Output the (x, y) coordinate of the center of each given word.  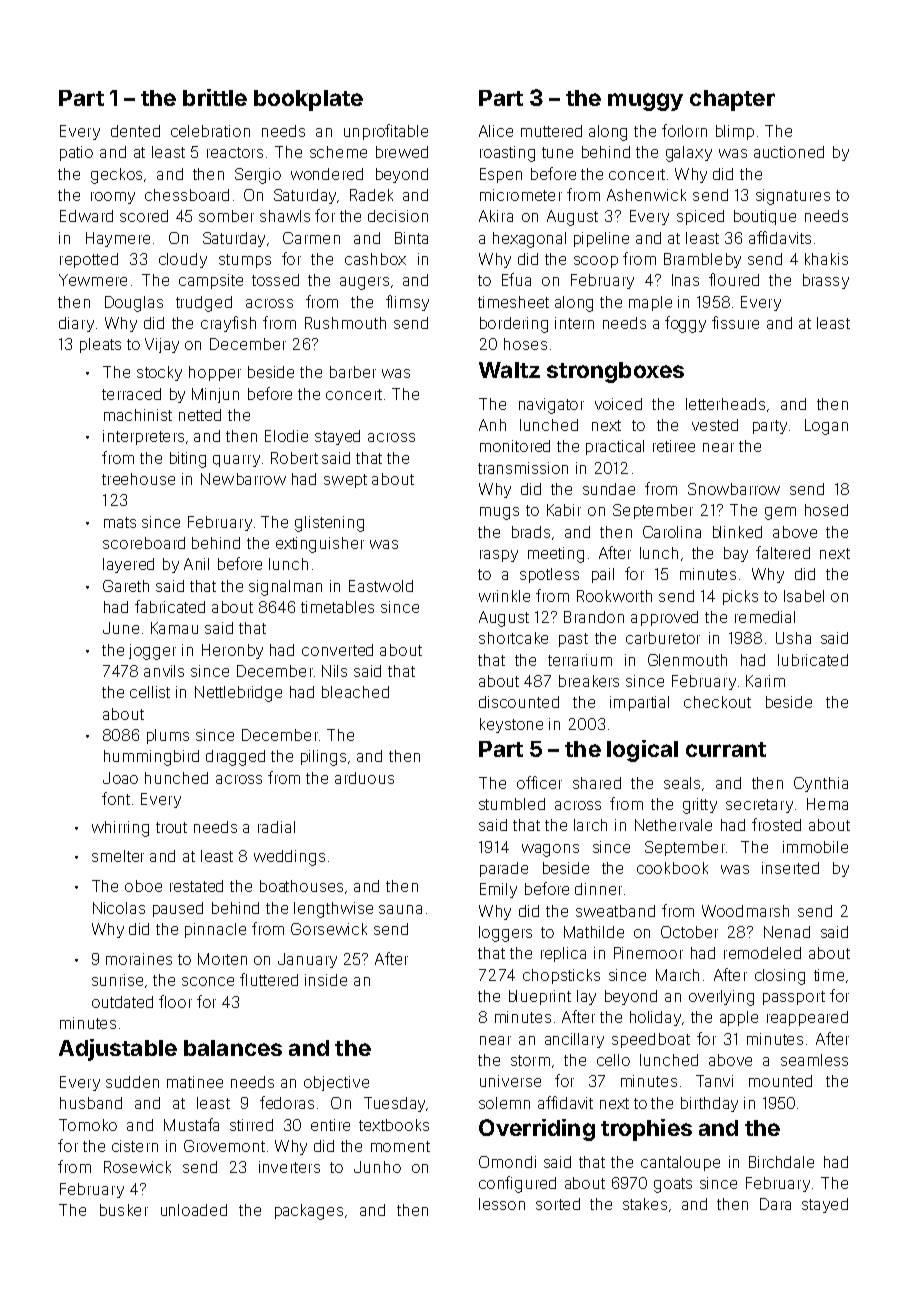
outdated (122, 1002)
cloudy (183, 260)
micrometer (521, 195)
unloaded (194, 1210)
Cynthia (821, 784)
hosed (826, 510)
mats (120, 522)
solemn (504, 1103)
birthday (709, 1104)
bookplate (308, 100)
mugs (499, 513)
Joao (120, 778)
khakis (826, 259)
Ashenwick (646, 195)
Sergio (258, 176)
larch (590, 825)
